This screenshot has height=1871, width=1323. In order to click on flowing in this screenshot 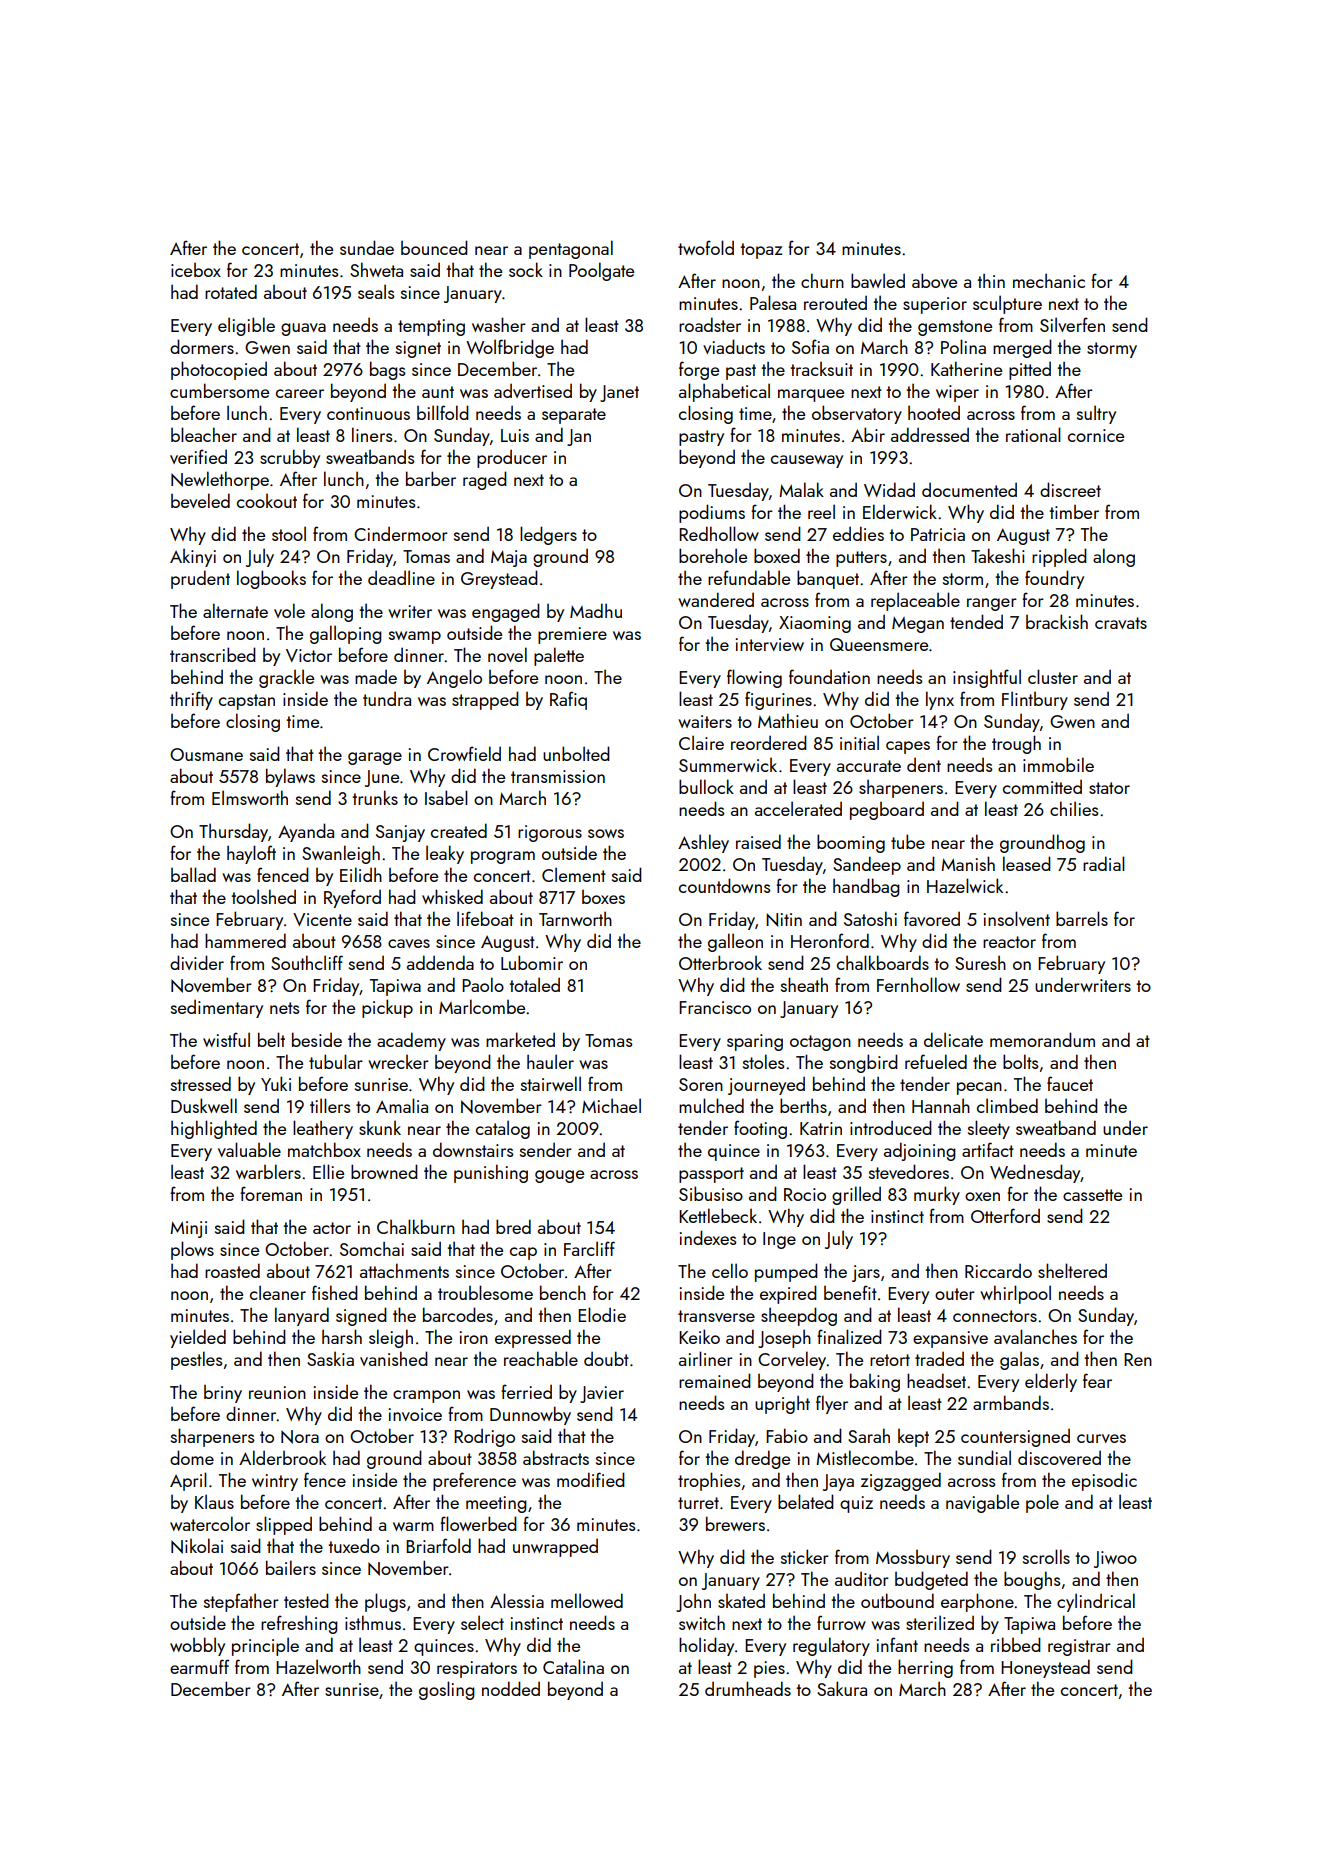, I will do `click(754, 678)`.
